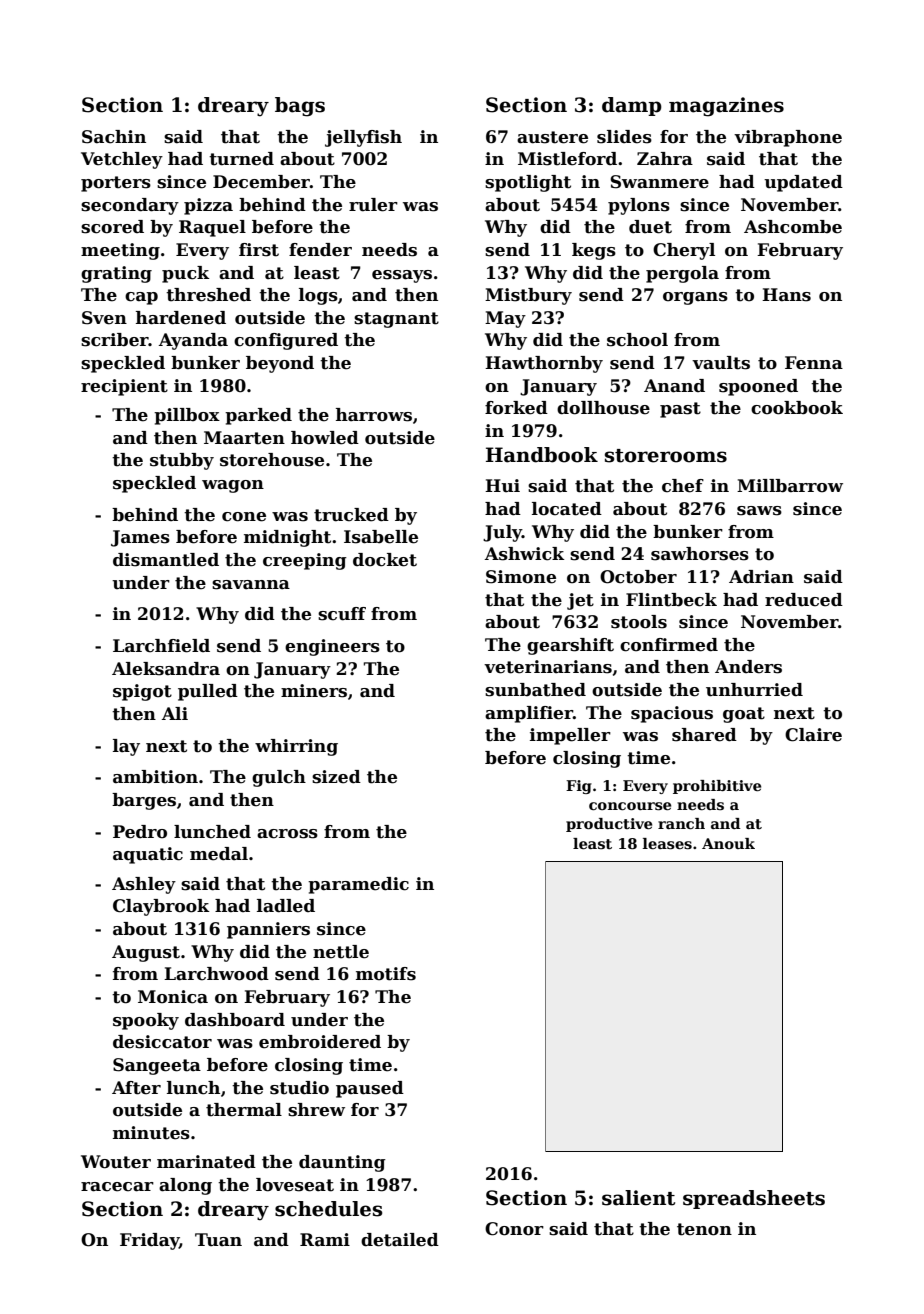 The height and width of the screenshot is (1314, 924). I want to click on bags, so click(300, 107).
